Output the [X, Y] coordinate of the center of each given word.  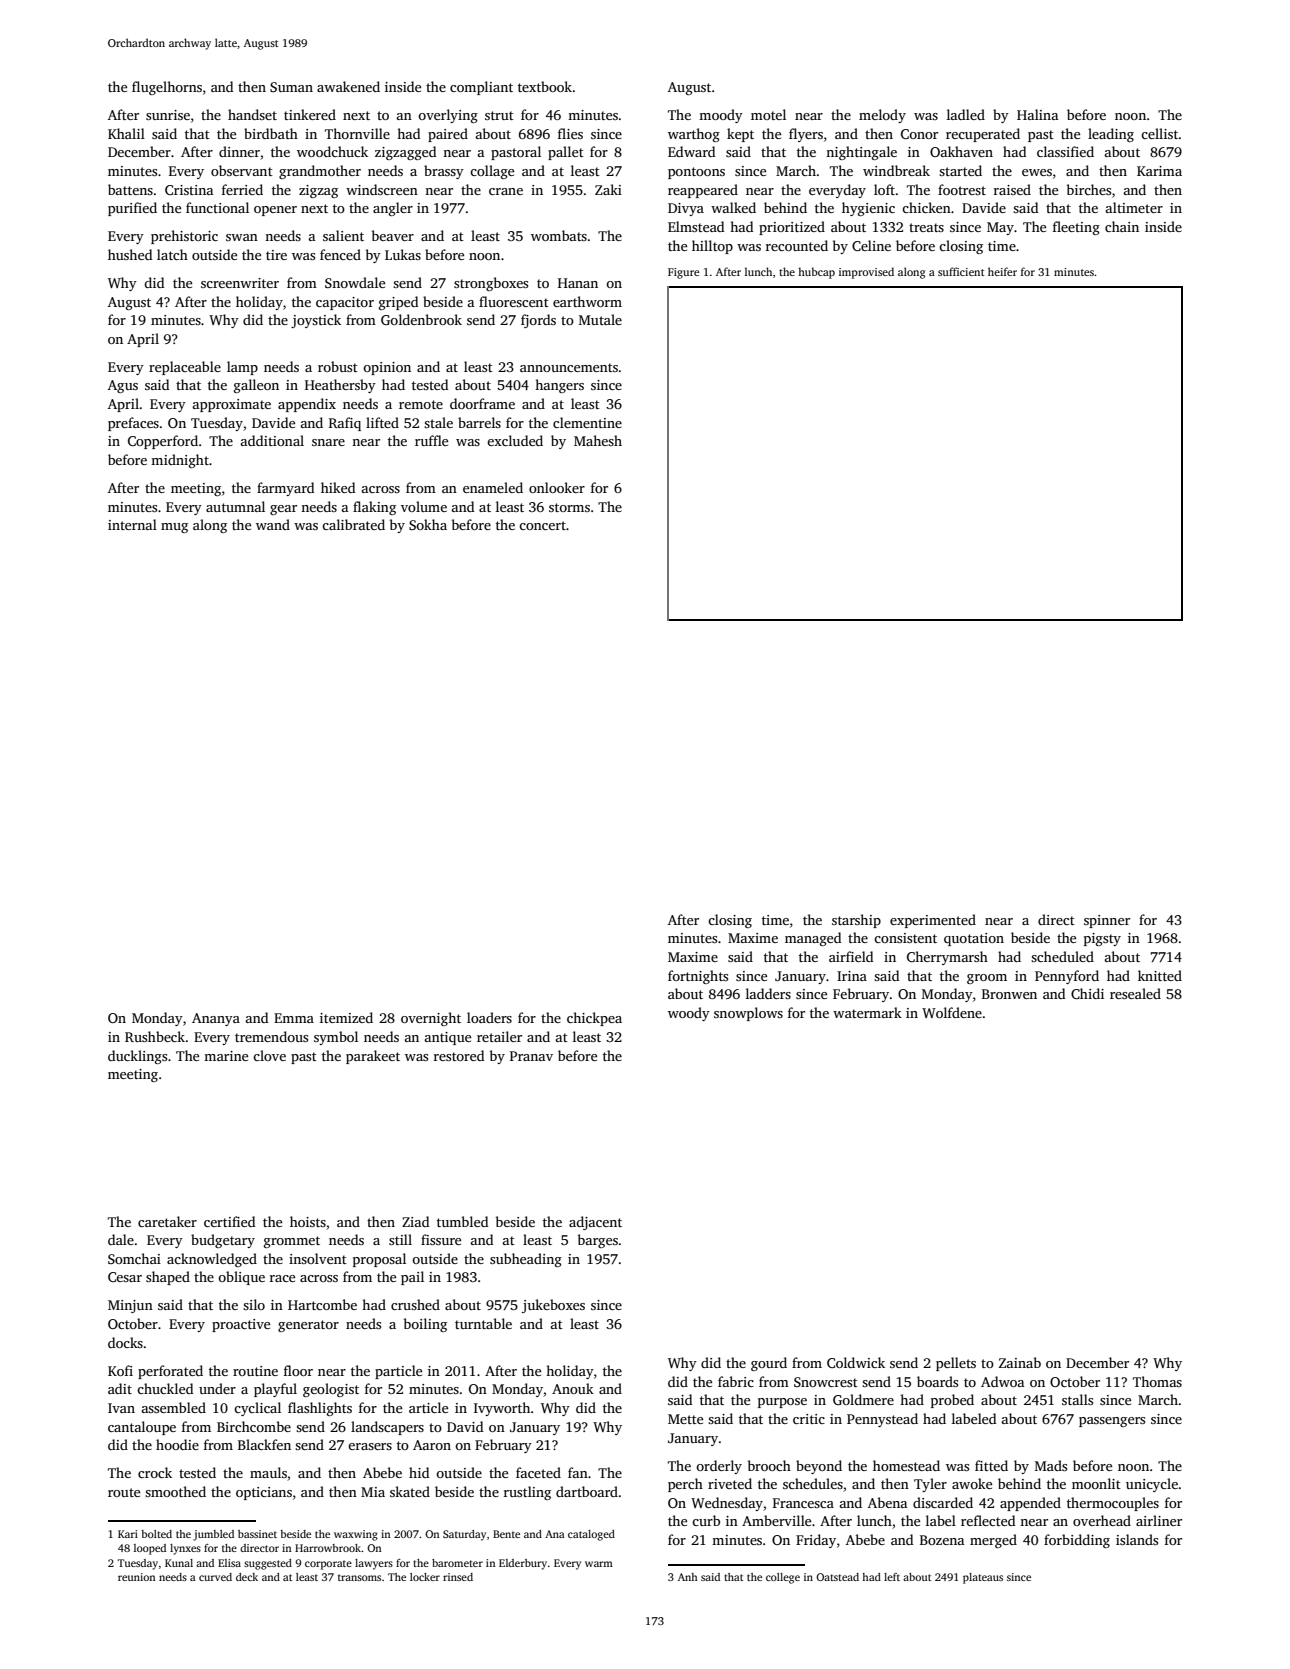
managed [813, 939]
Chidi [1087, 993]
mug [174, 528]
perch [685, 1485]
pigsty [1102, 939]
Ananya [216, 1019]
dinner [239, 151]
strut [499, 115]
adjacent [595, 1223]
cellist [1160, 133]
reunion [137, 1577]
